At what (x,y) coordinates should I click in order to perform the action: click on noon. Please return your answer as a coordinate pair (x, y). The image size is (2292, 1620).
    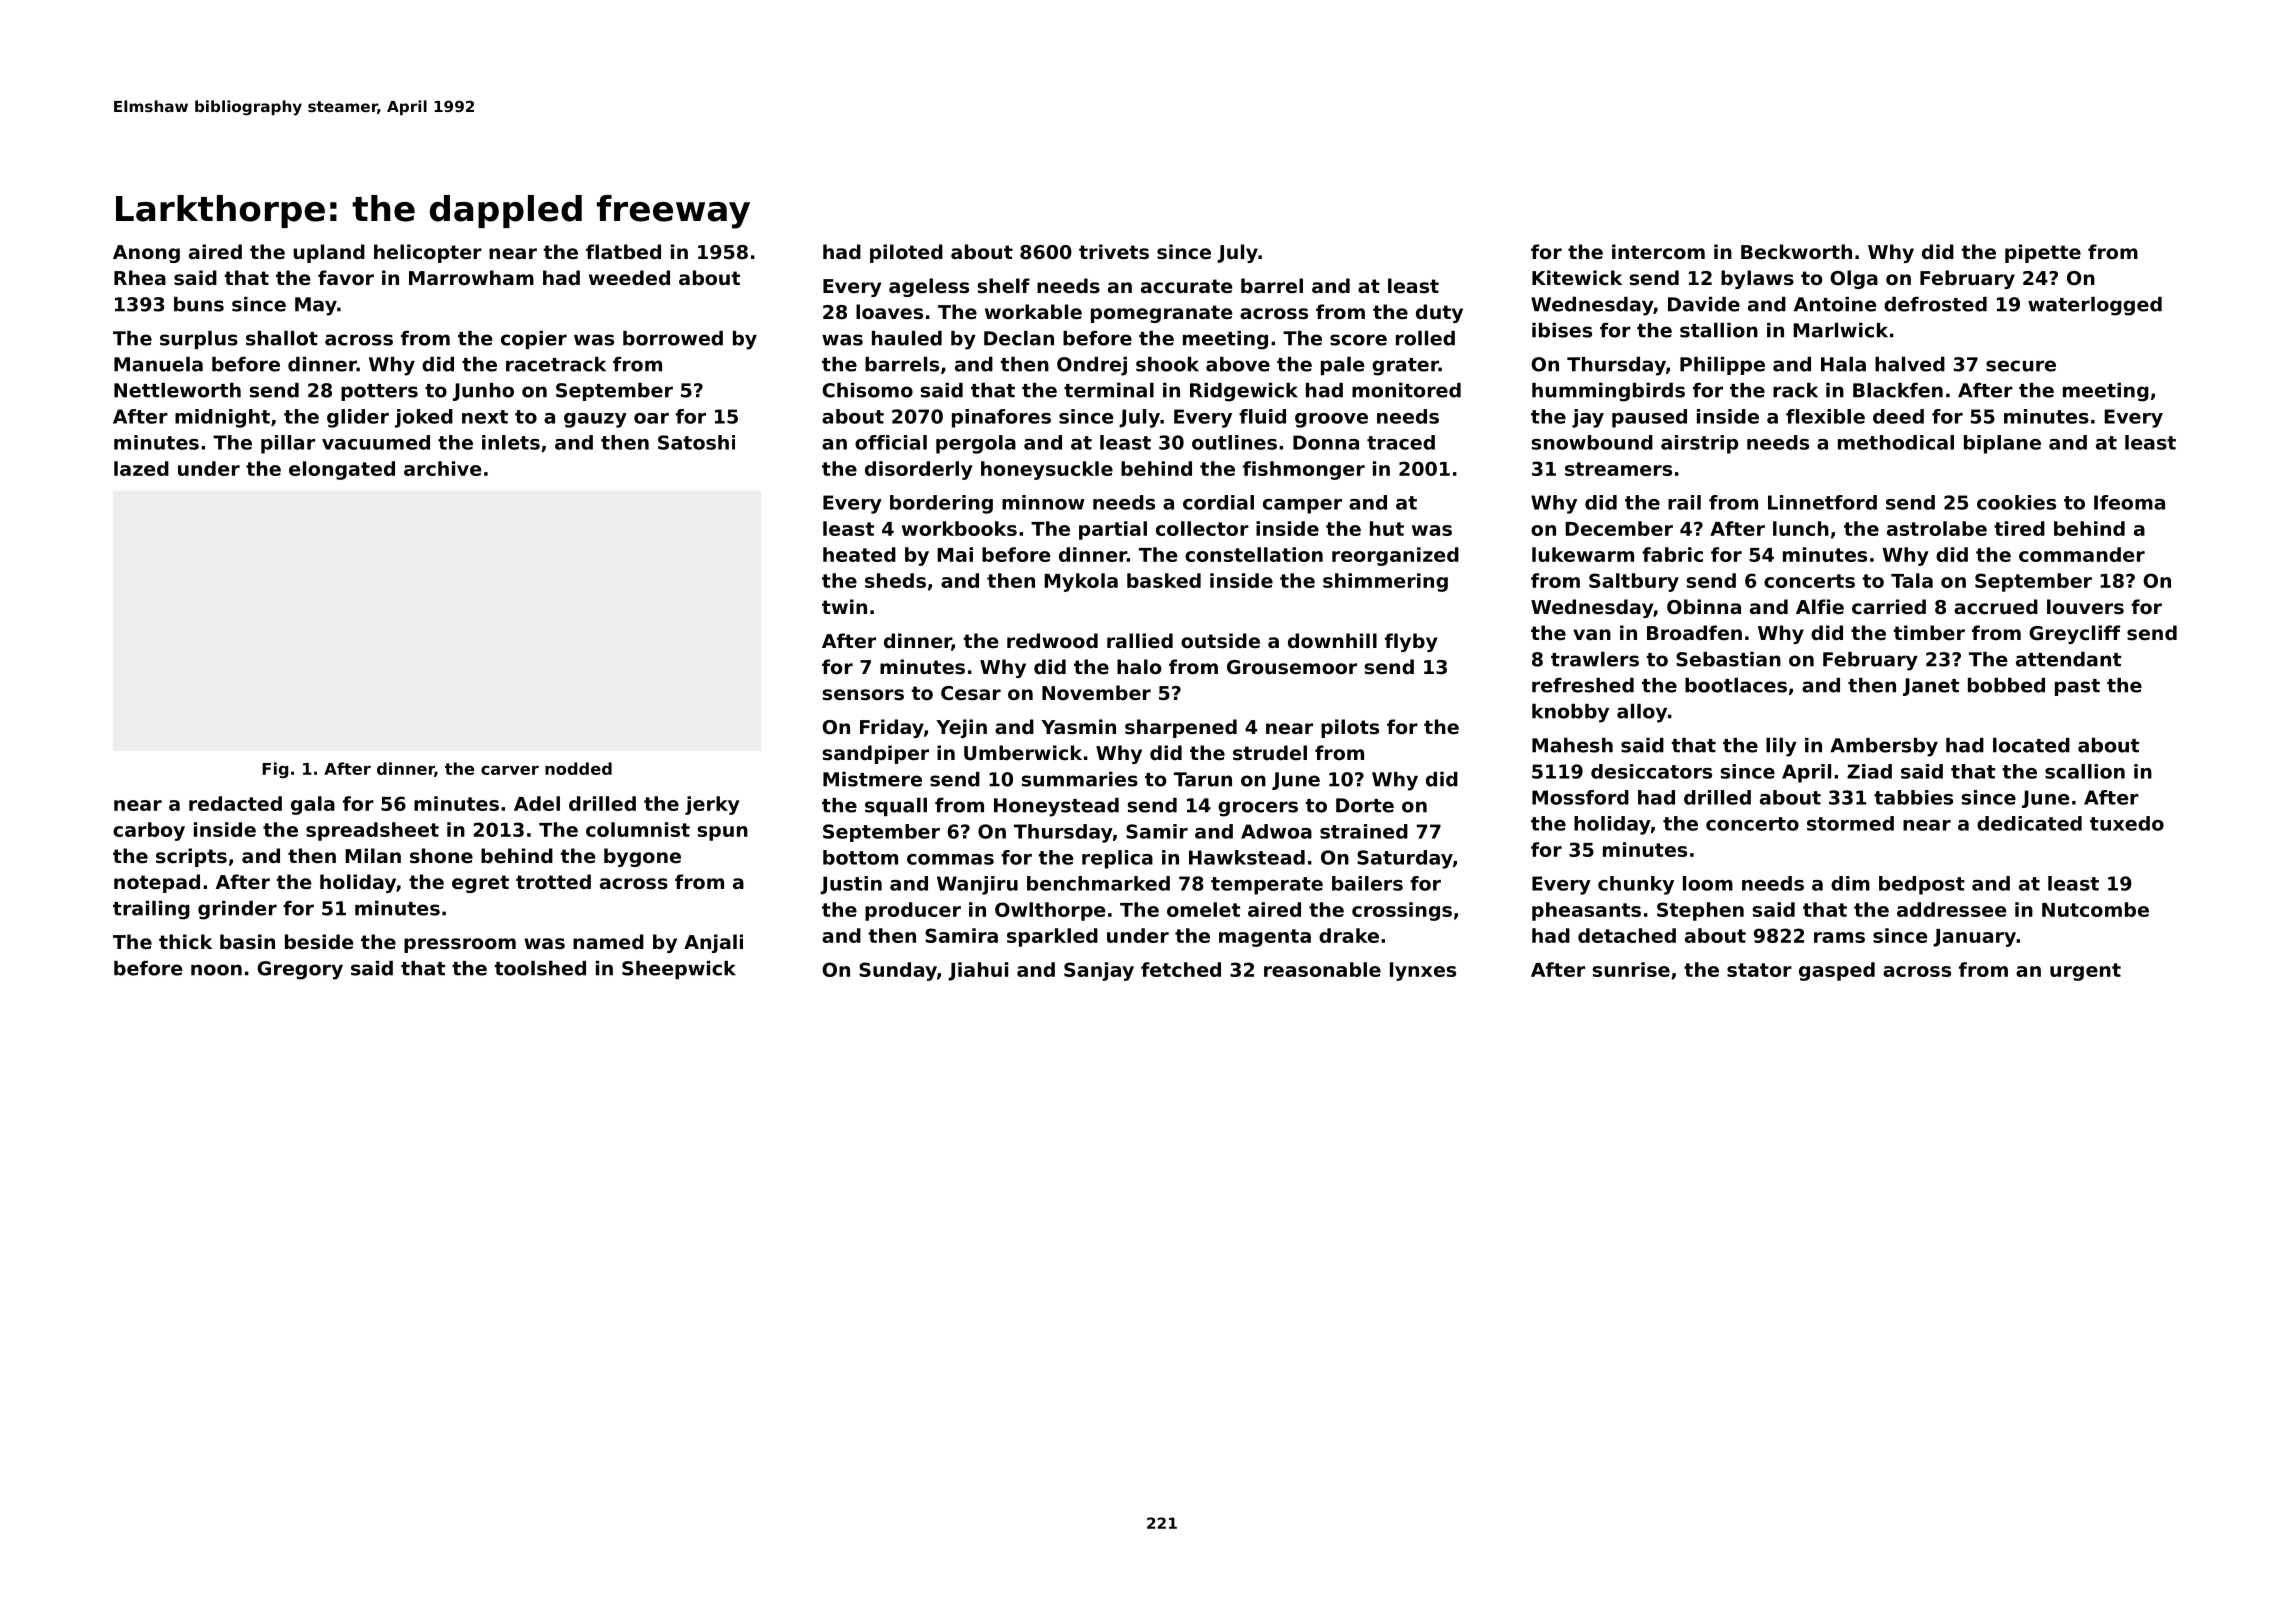
    Looking at the image, I should click on (216, 970).
